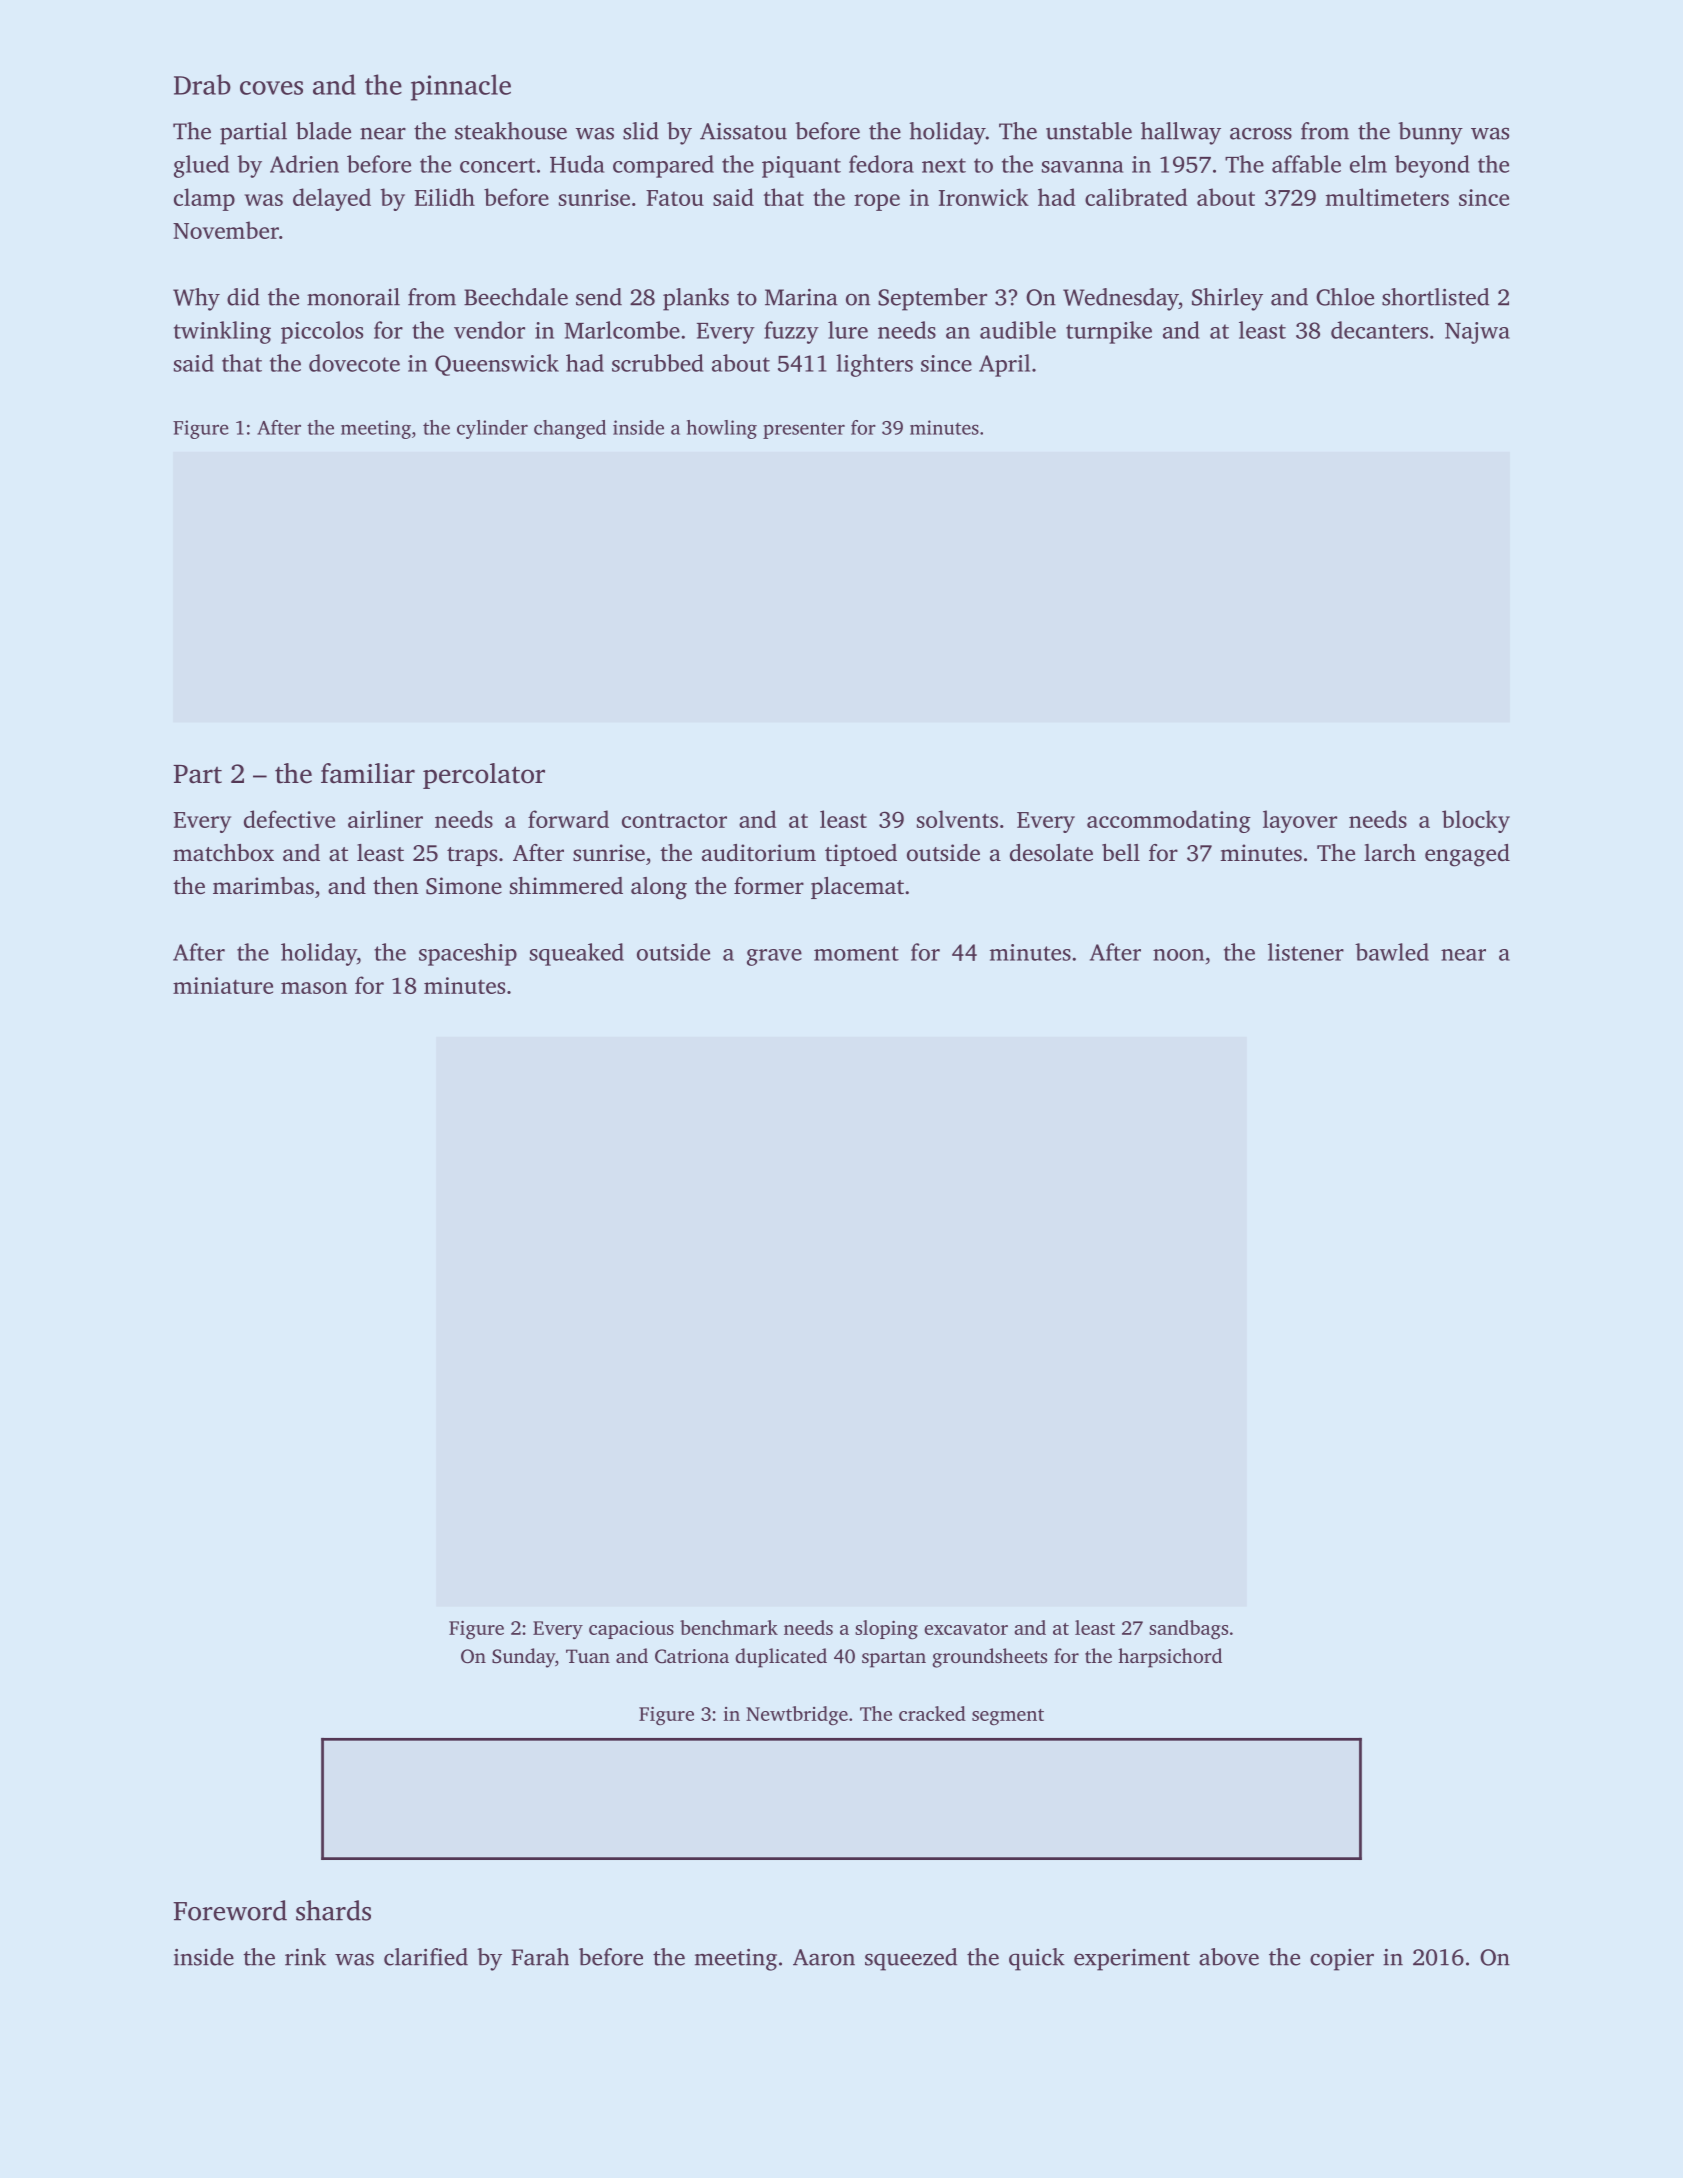 The image size is (1683, 2178). What do you see at coordinates (1188, 1629) in the document?
I see `sandbags` at bounding box center [1188, 1629].
